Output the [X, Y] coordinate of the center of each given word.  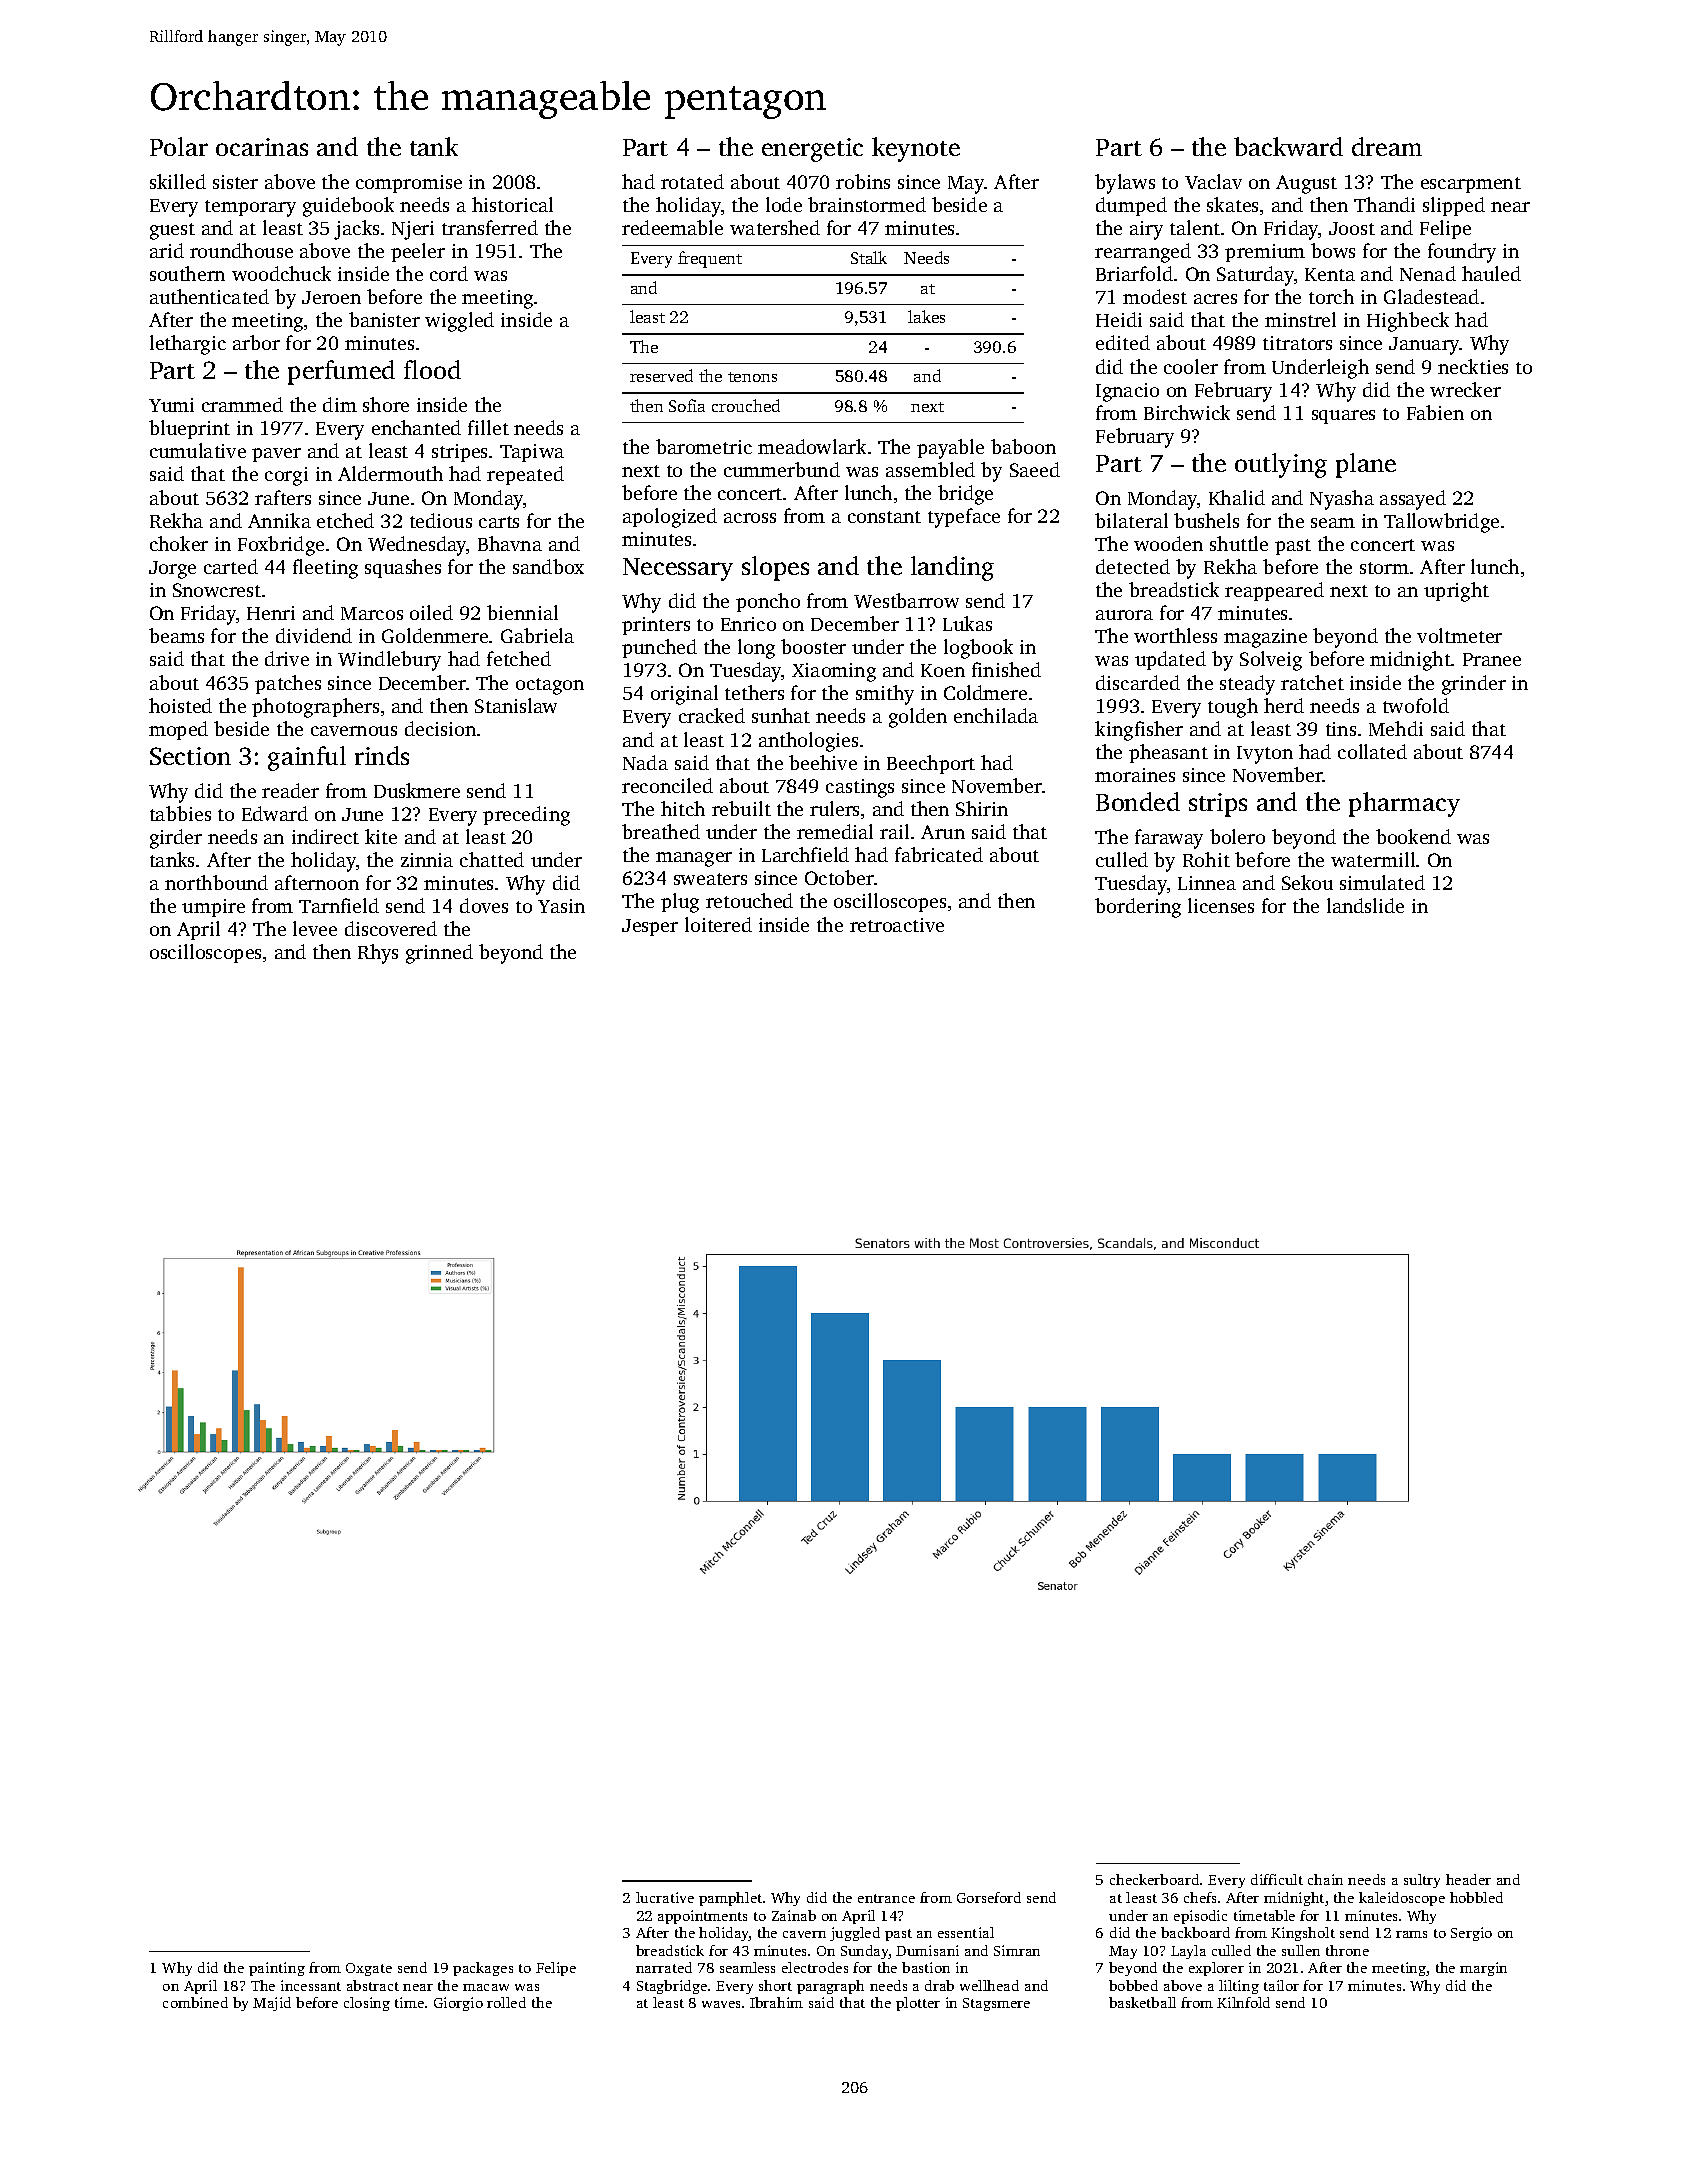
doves [484, 905]
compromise [409, 184]
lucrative [665, 1897]
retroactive [897, 925]
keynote [916, 149]
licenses [1221, 905]
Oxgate [369, 1969]
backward [1288, 146]
